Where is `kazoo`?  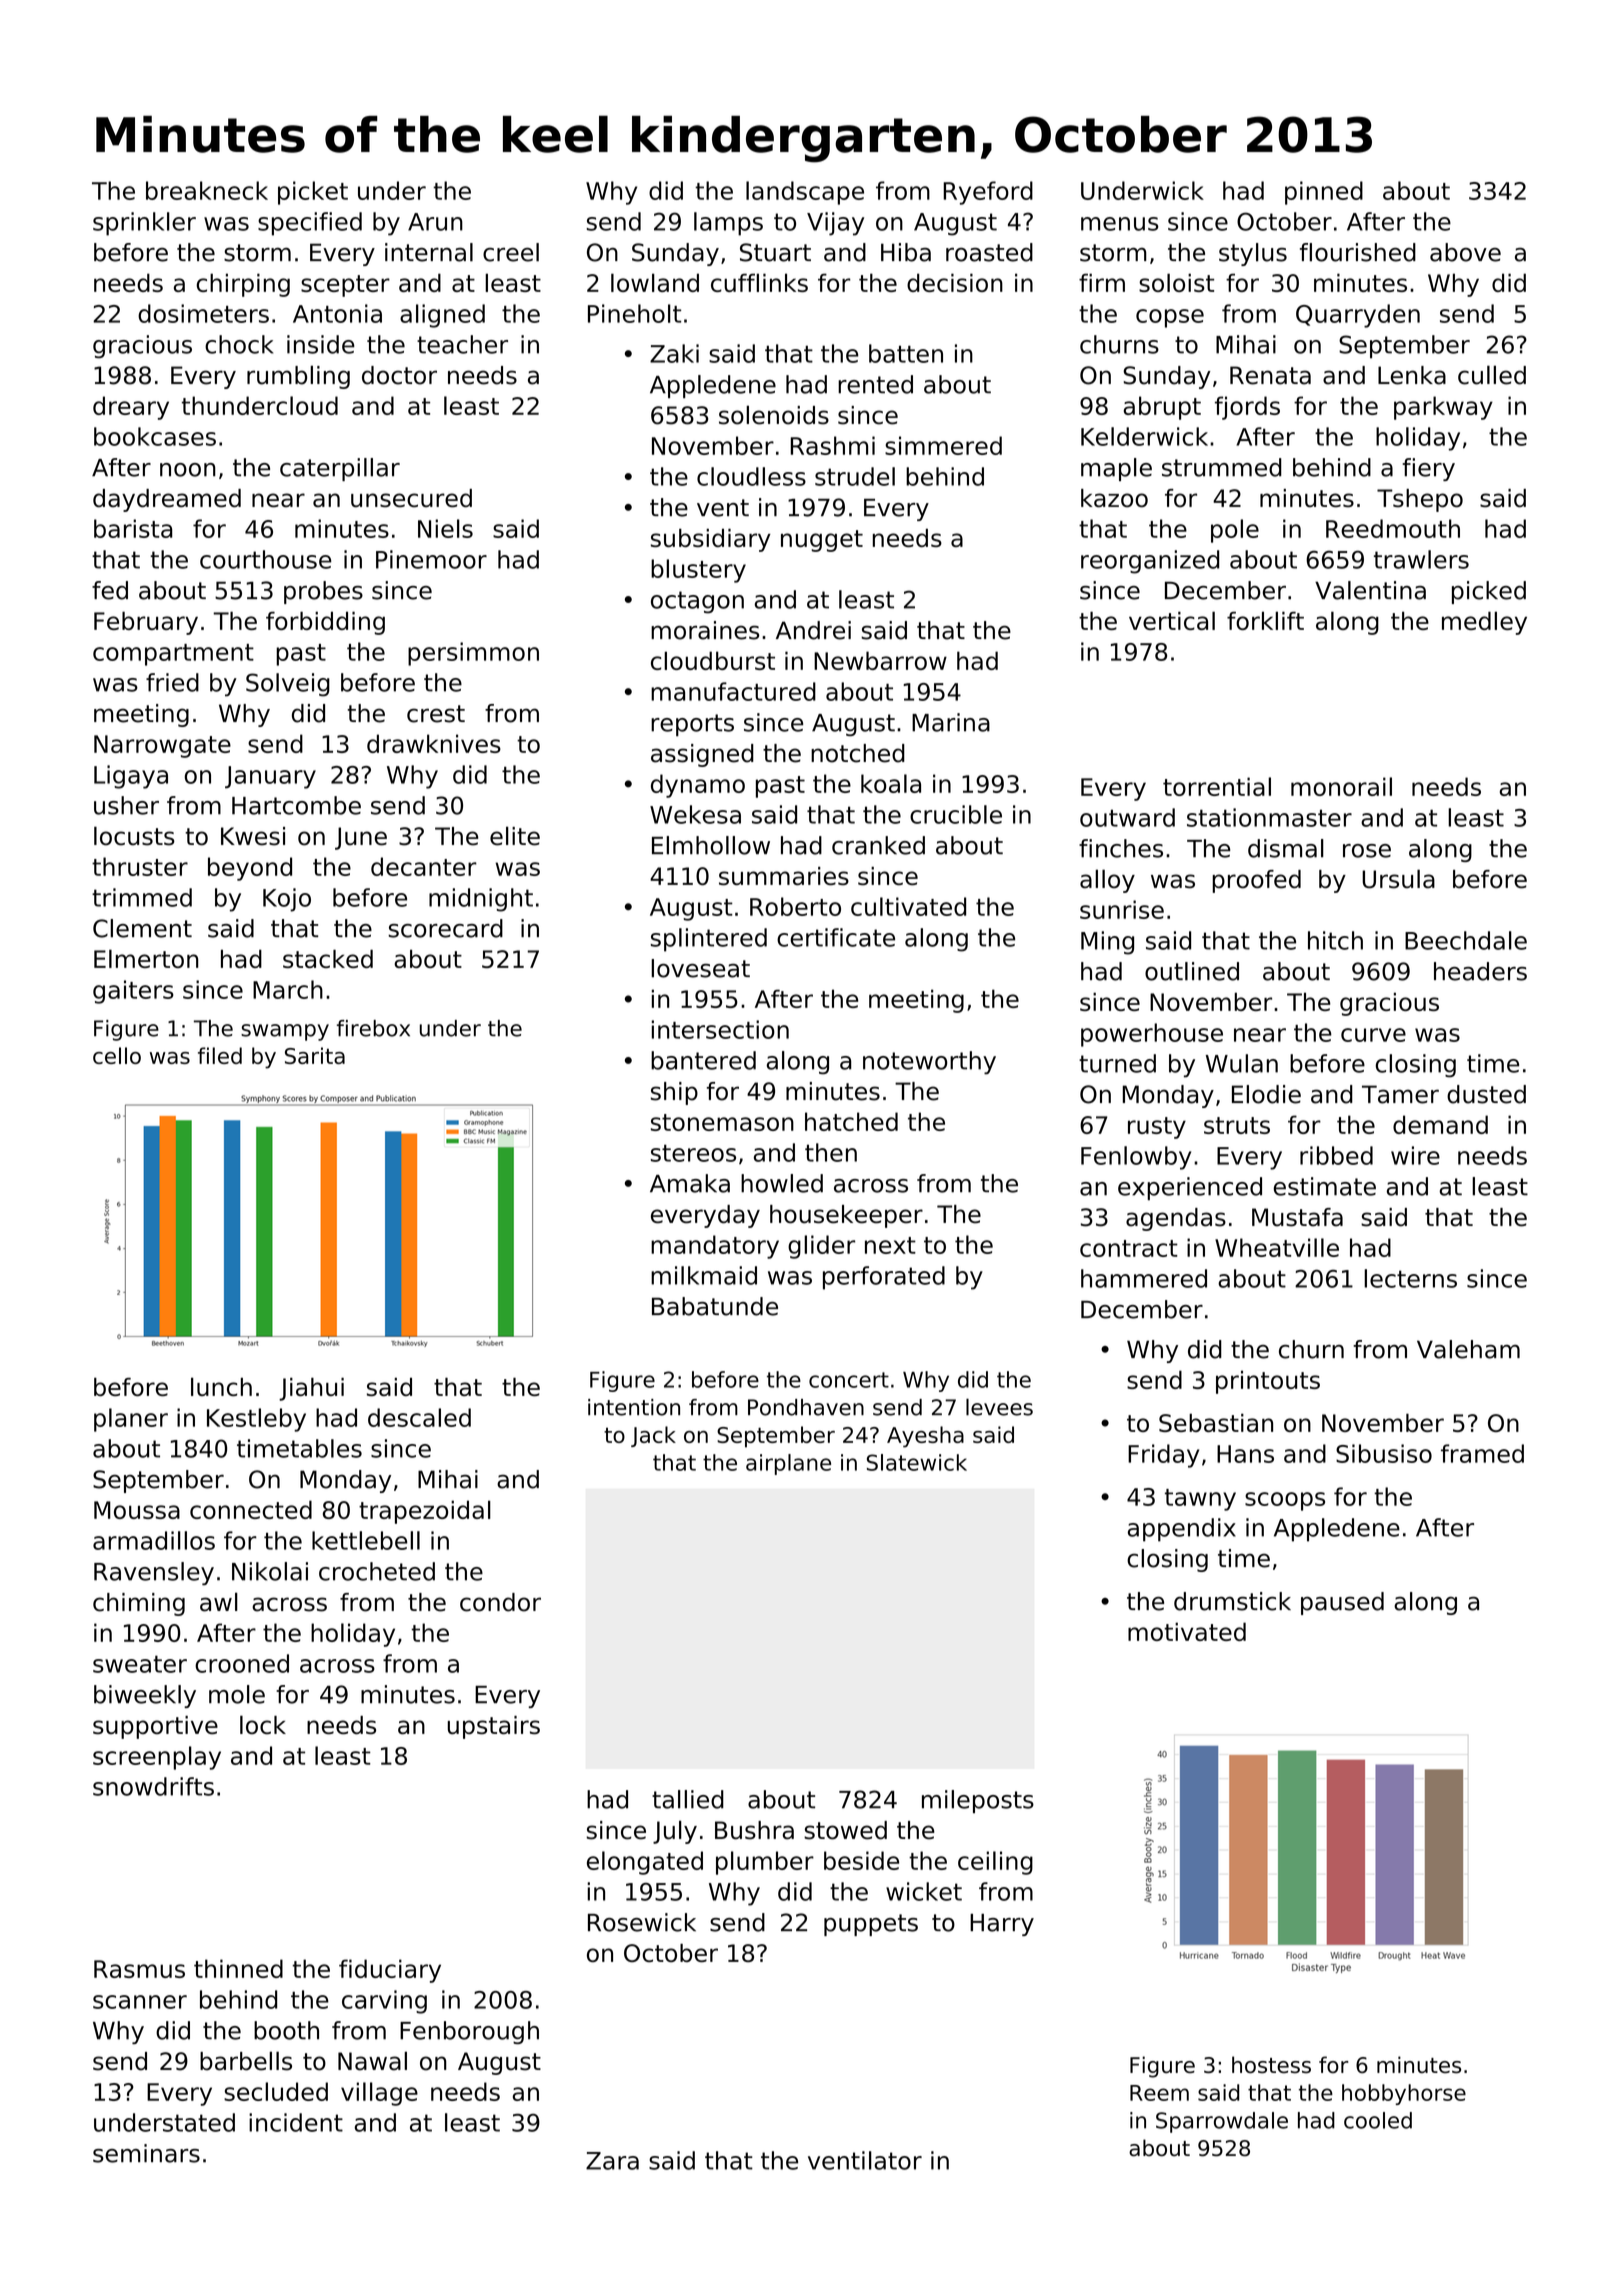 kazoo is located at coordinates (1114, 498).
